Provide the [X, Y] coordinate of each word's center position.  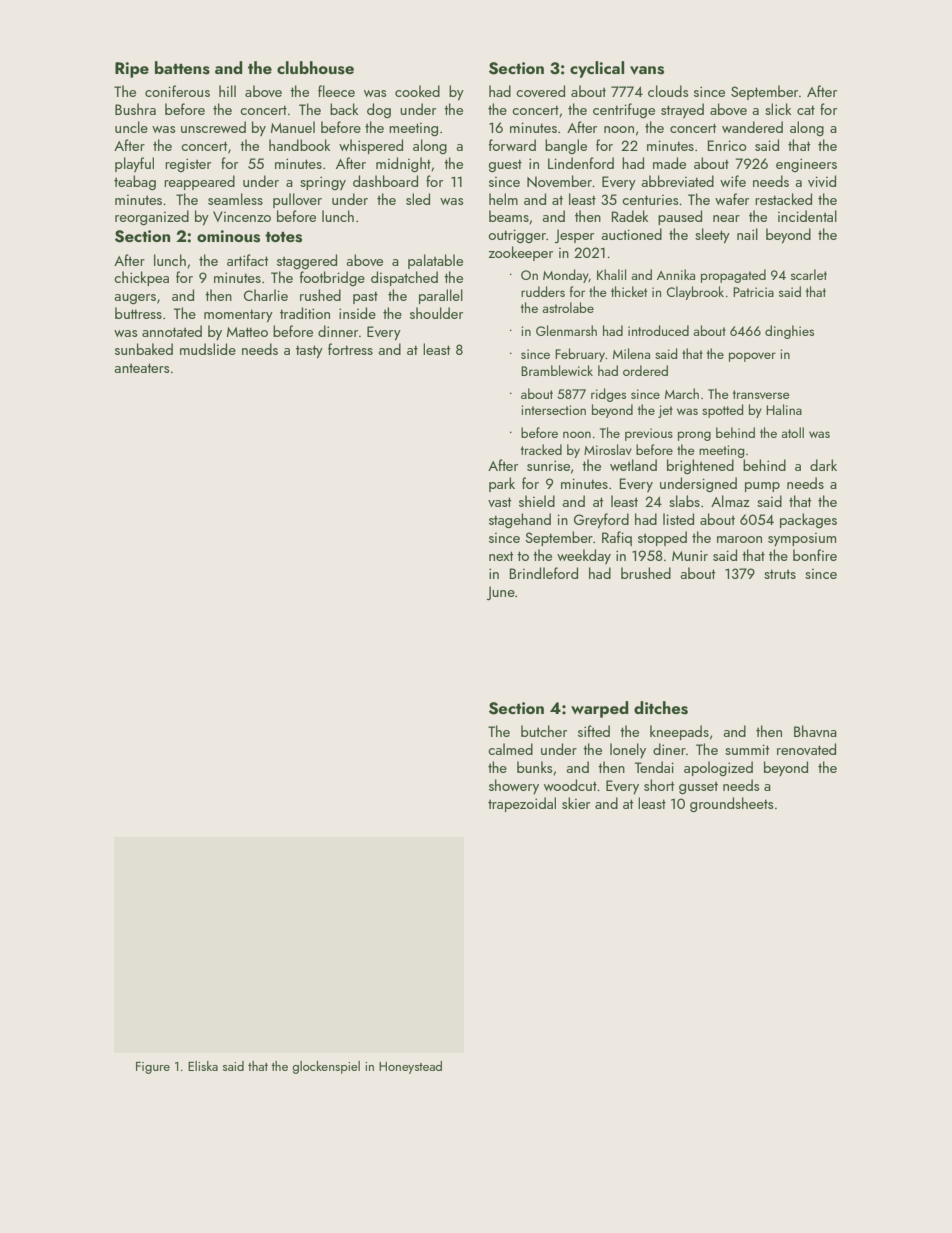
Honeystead [410, 1067]
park [502, 484]
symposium [802, 539]
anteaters [142, 368]
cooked [417, 91]
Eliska [203, 1066]
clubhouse [315, 68]
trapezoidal [522, 804]
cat [806, 110]
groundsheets [731, 804]
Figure [153, 1068]
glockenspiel [326, 1067]
